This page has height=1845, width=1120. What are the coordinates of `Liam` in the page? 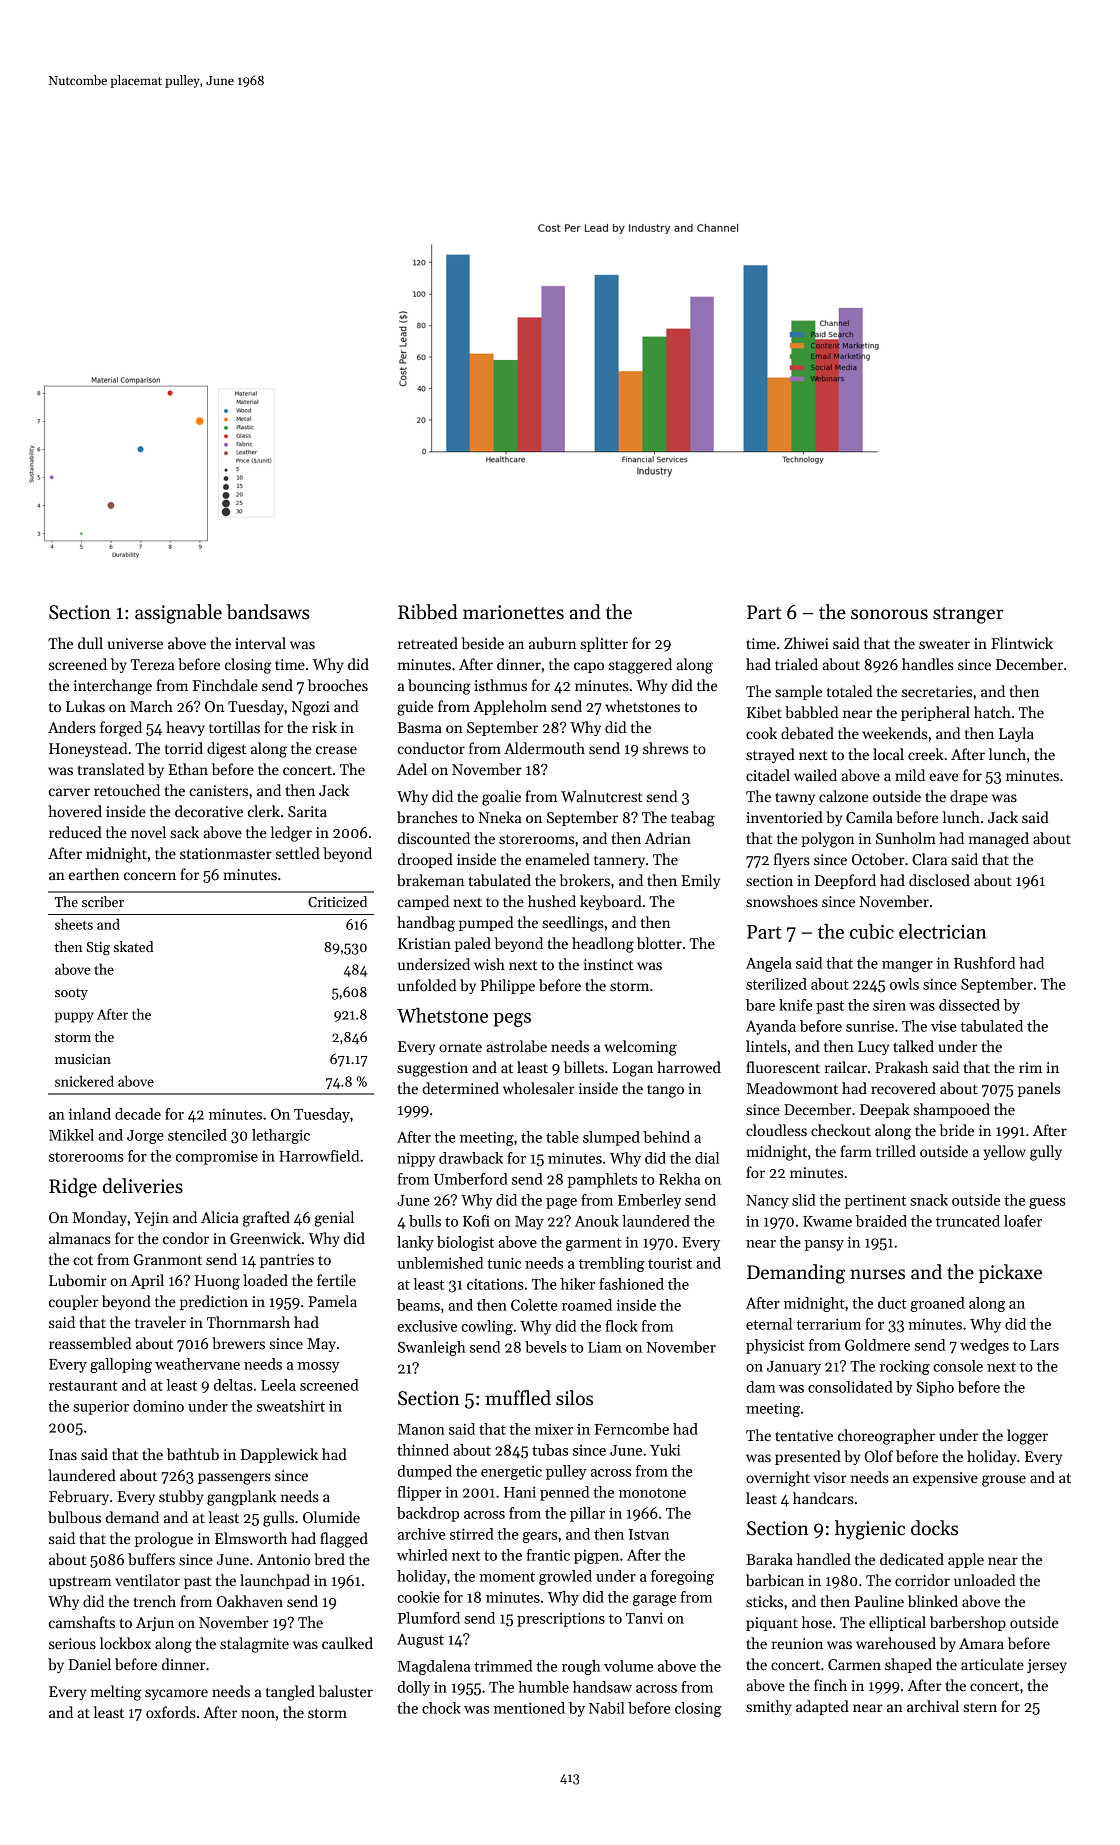 It's located at (605, 1347).
